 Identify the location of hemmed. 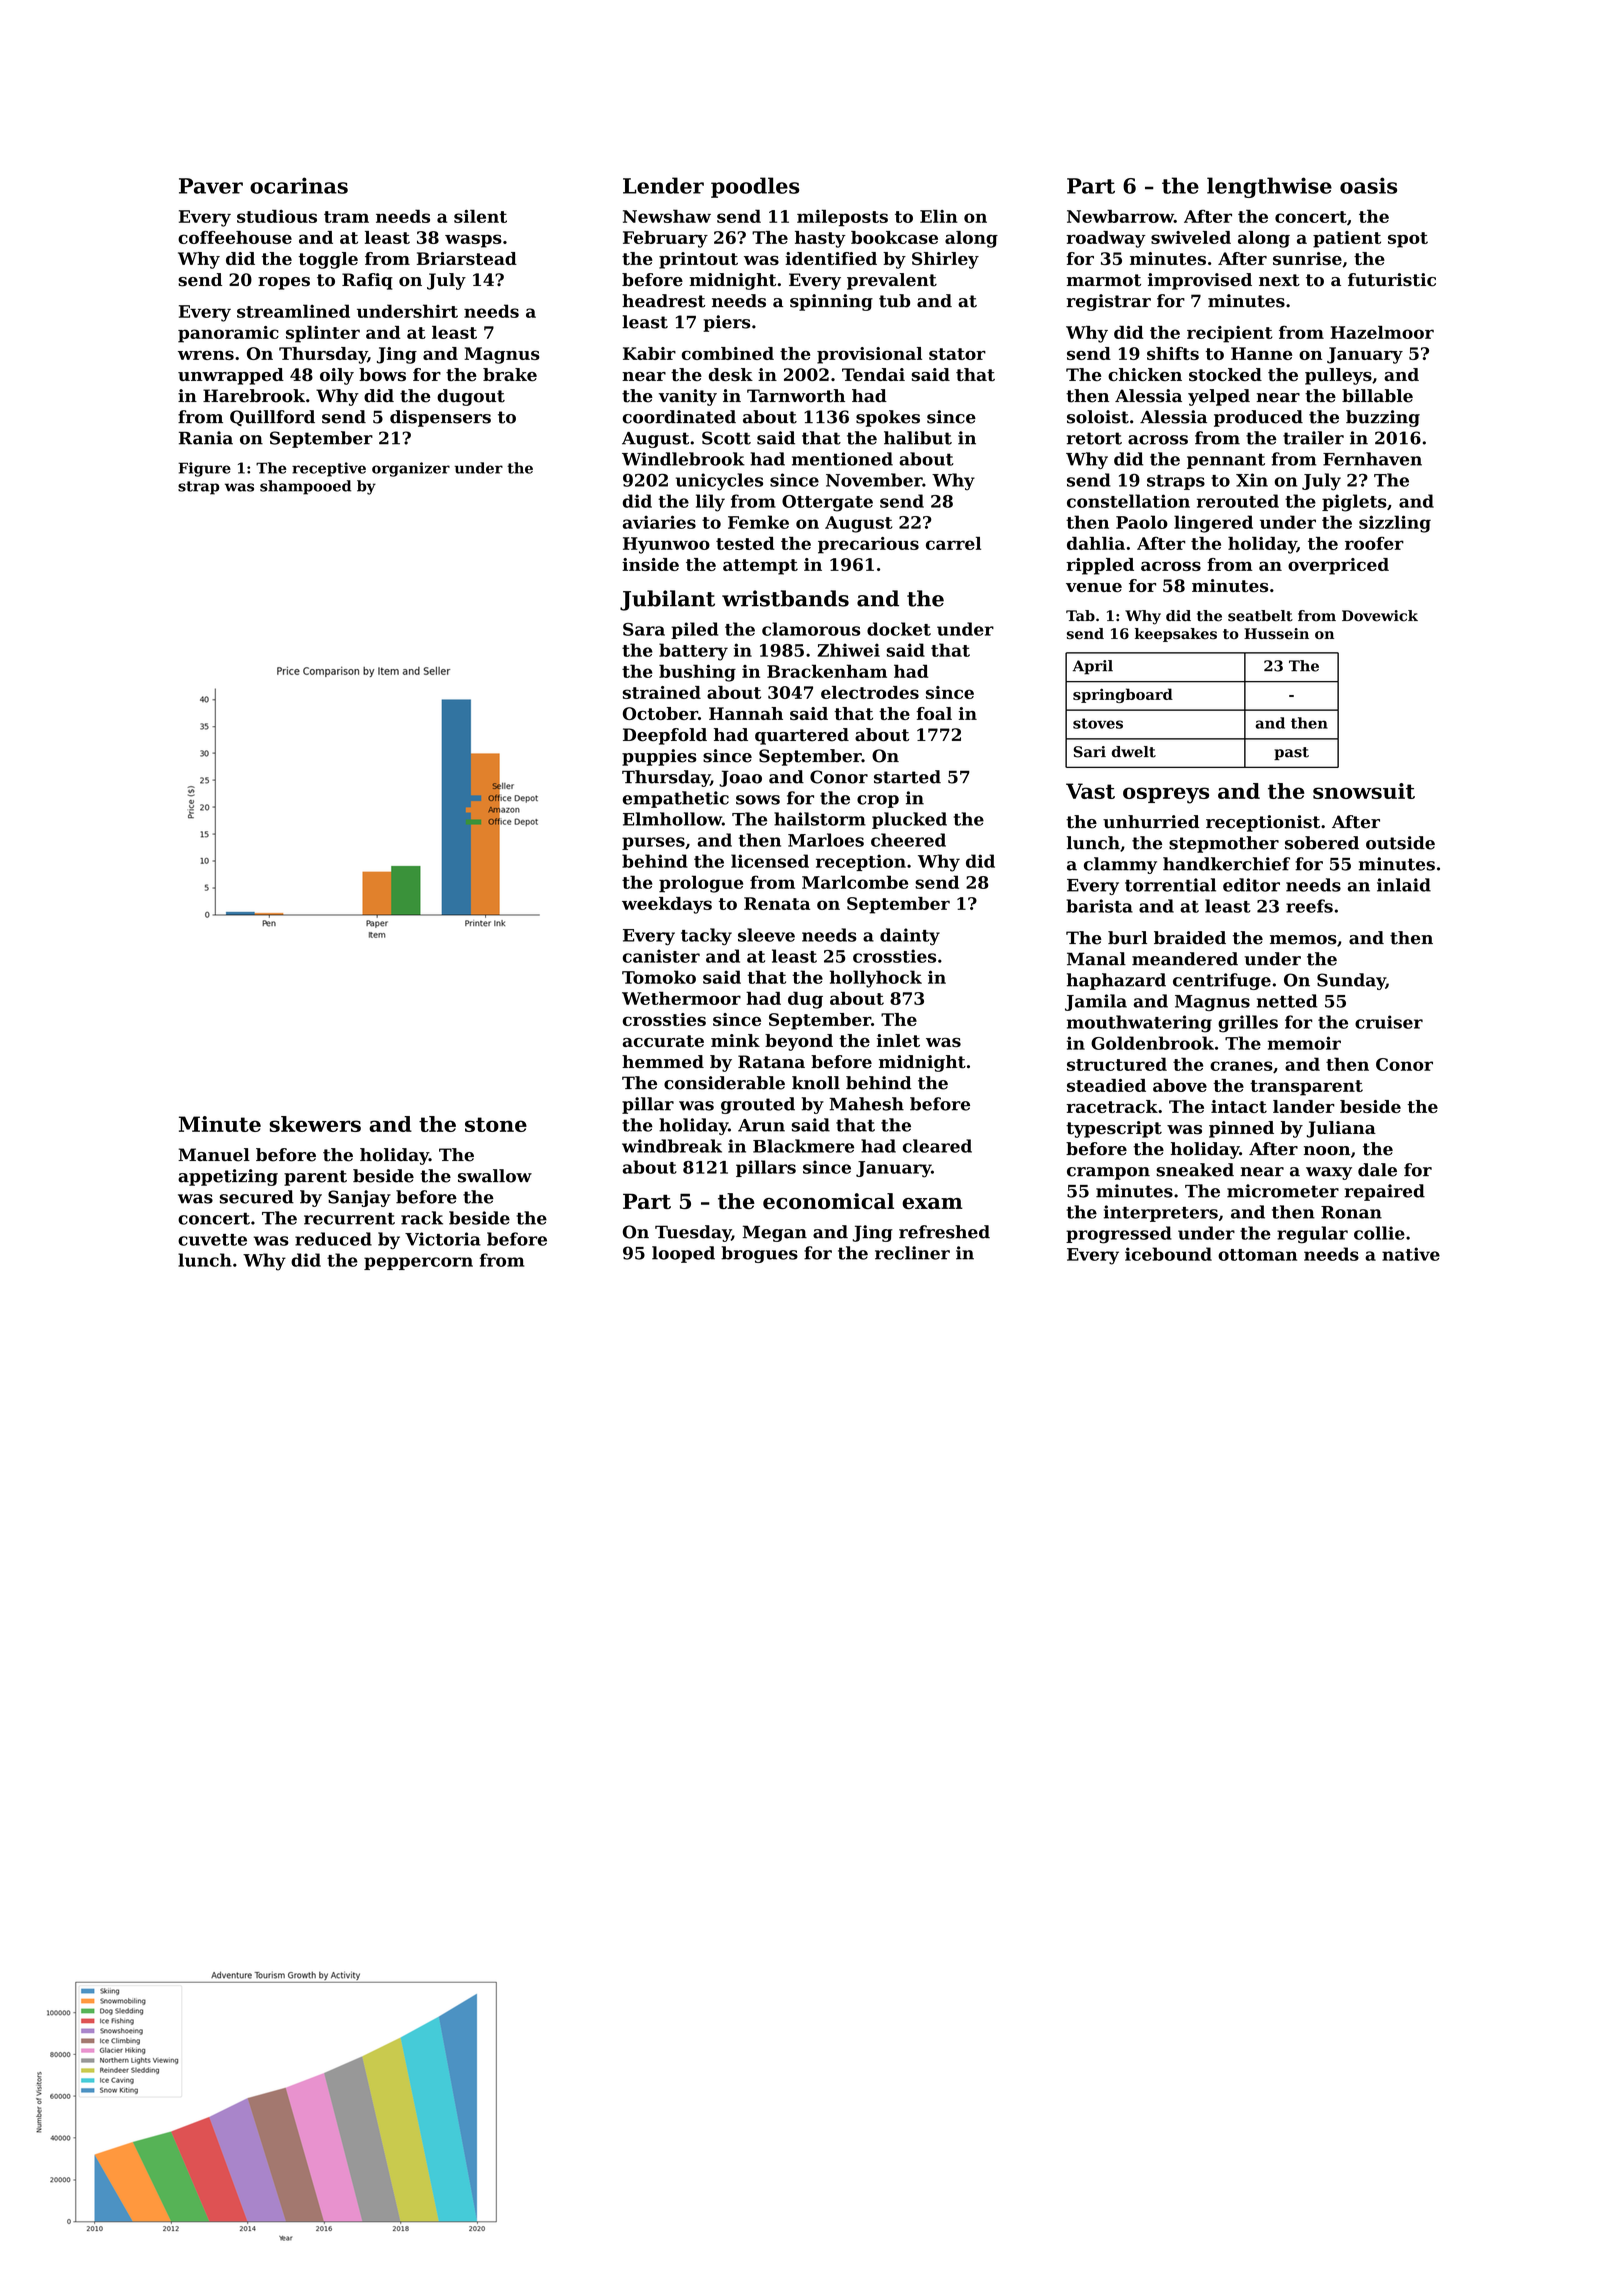
(663, 1062).
